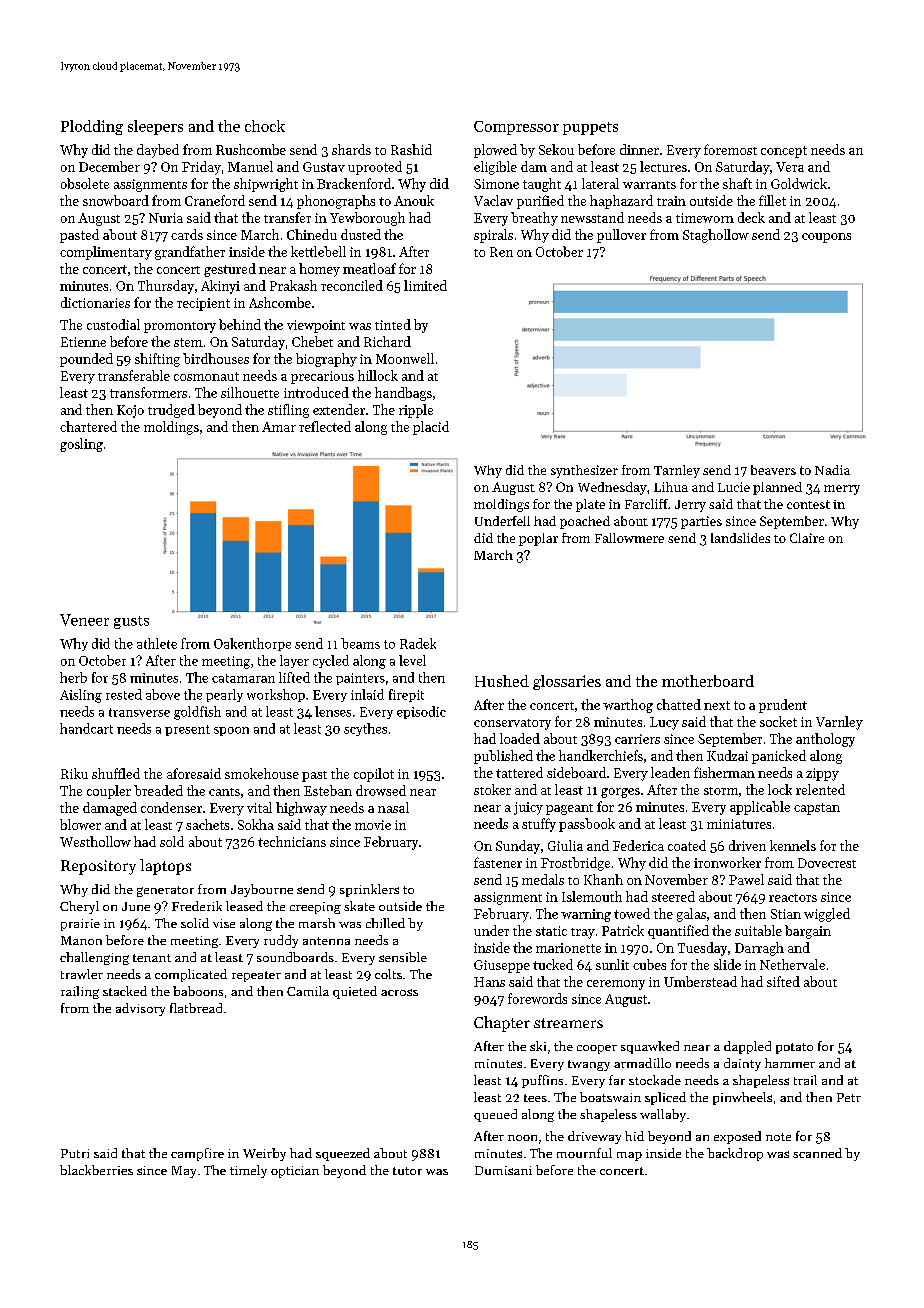 This screenshot has width=924, height=1308. I want to click on promontory, so click(180, 327).
